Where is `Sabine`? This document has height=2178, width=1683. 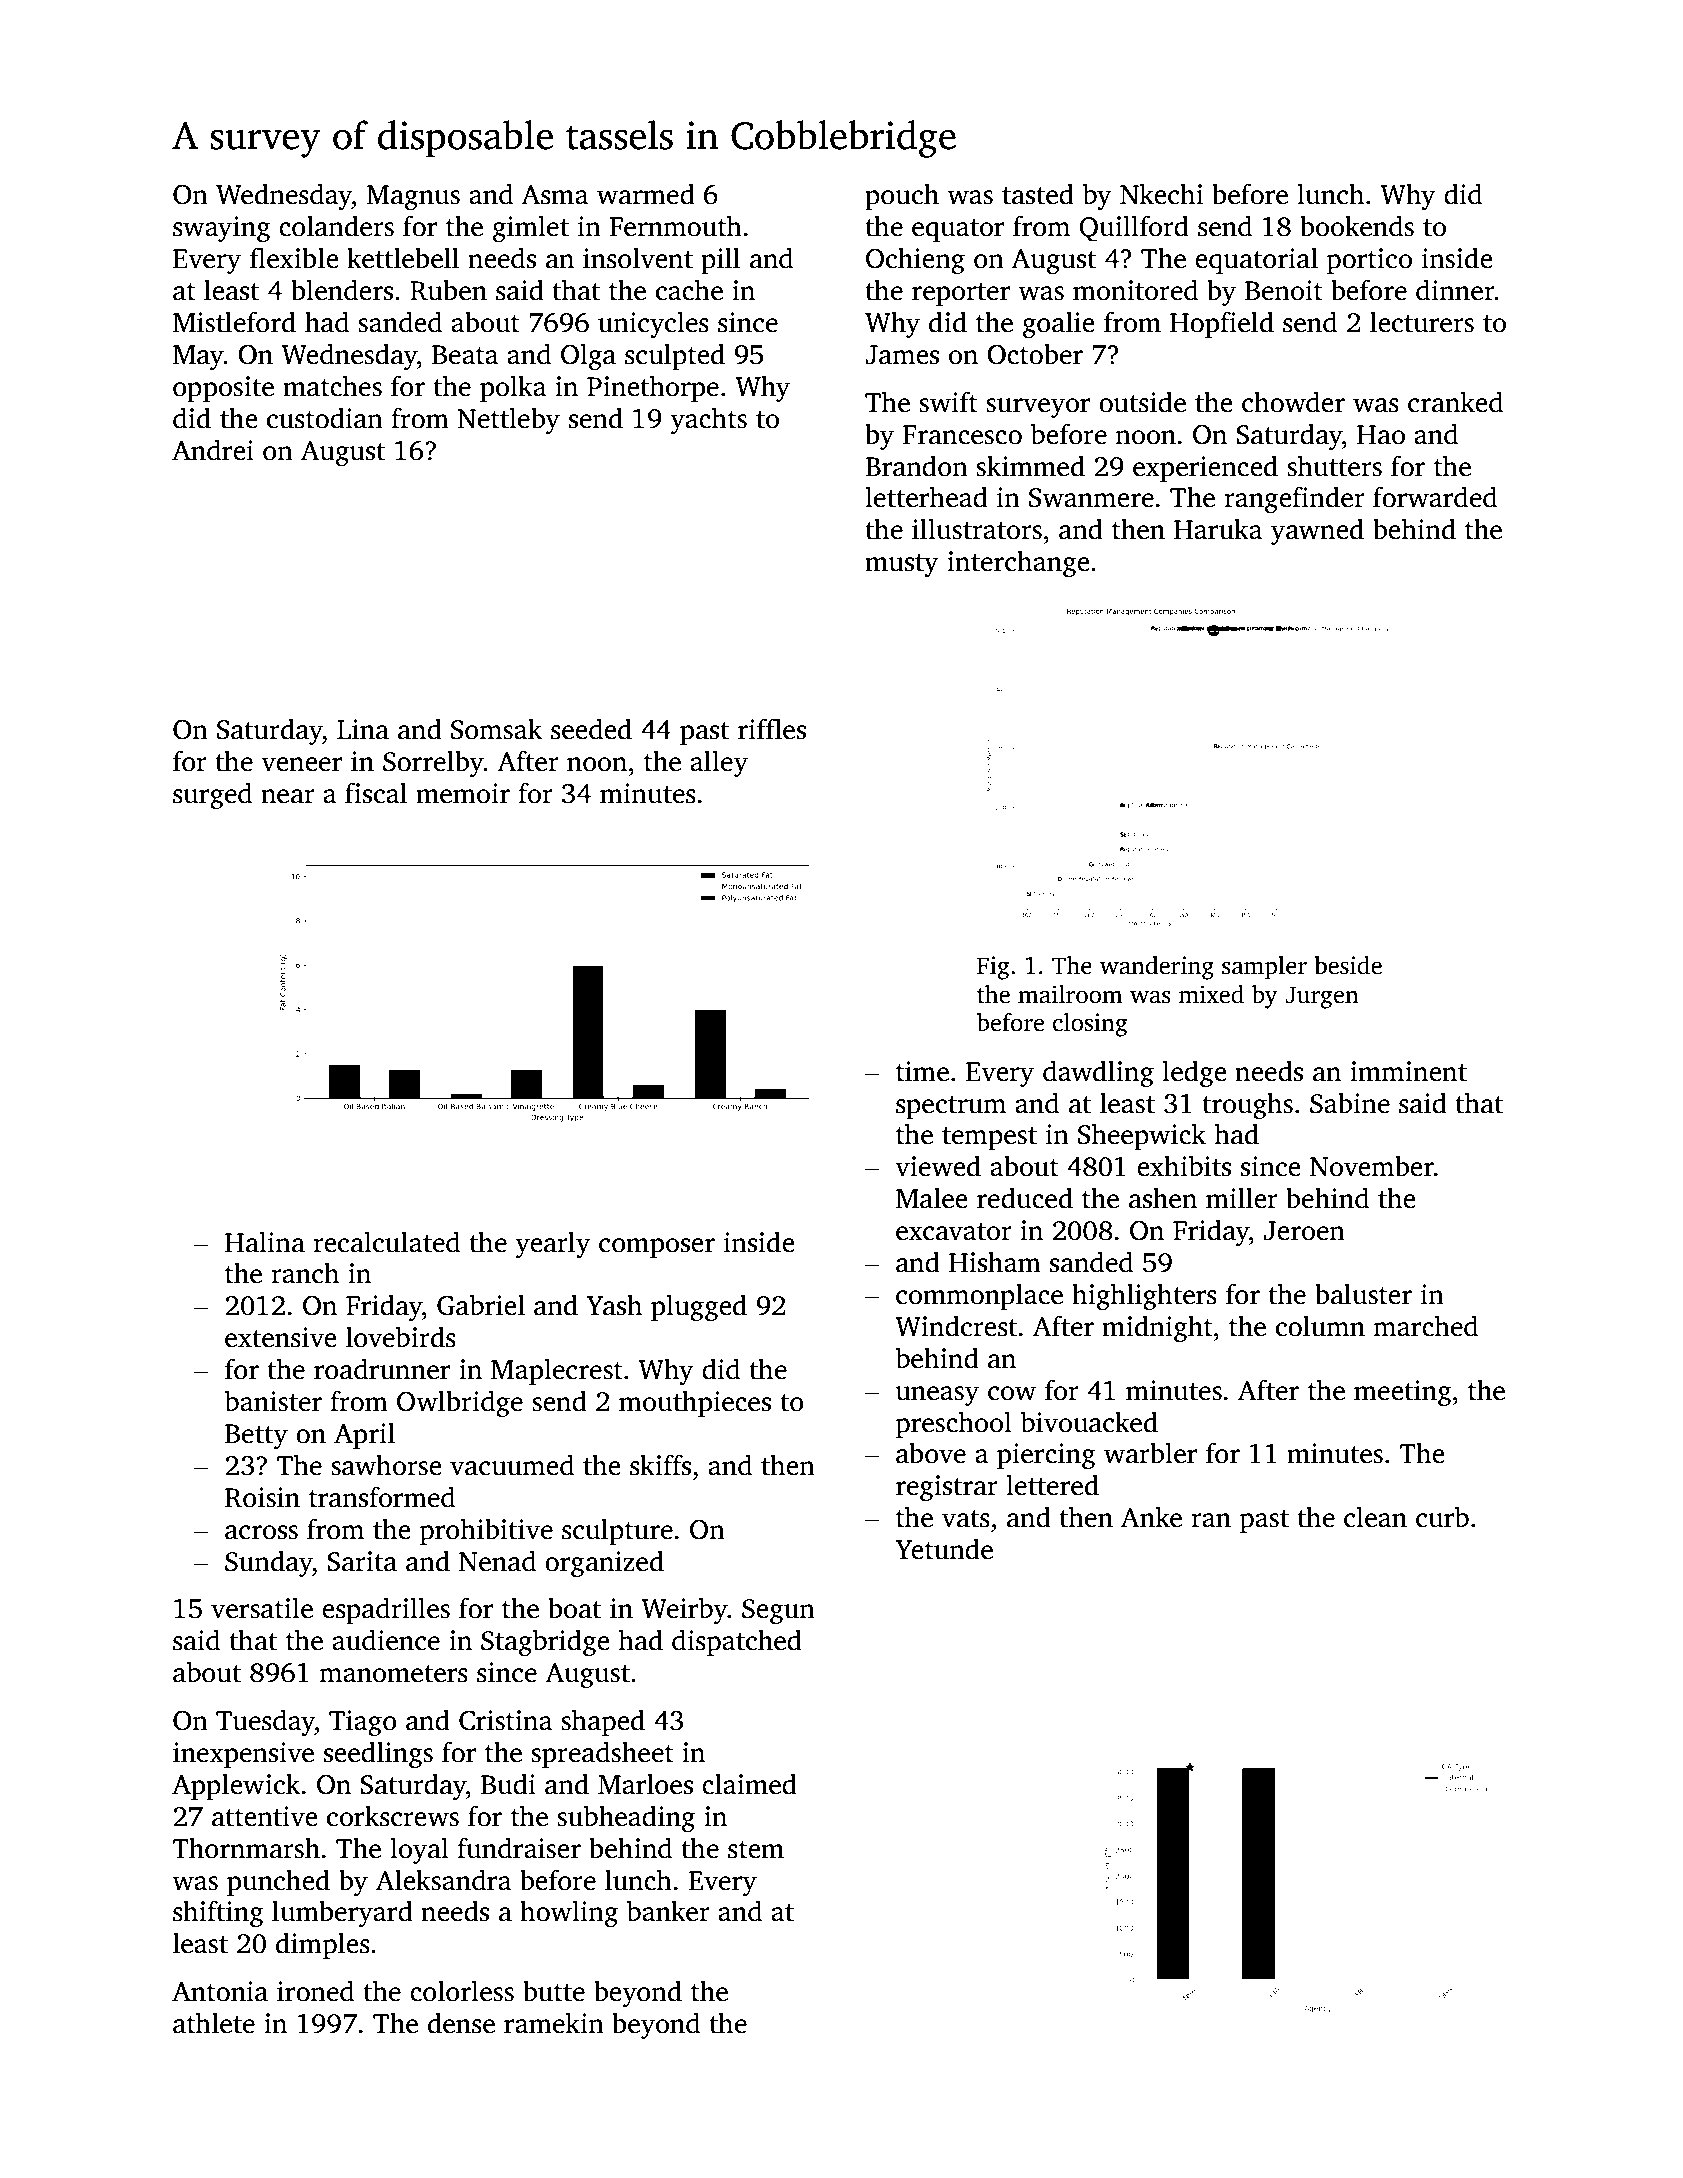 Sabine is located at coordinates (1350, 1103).
